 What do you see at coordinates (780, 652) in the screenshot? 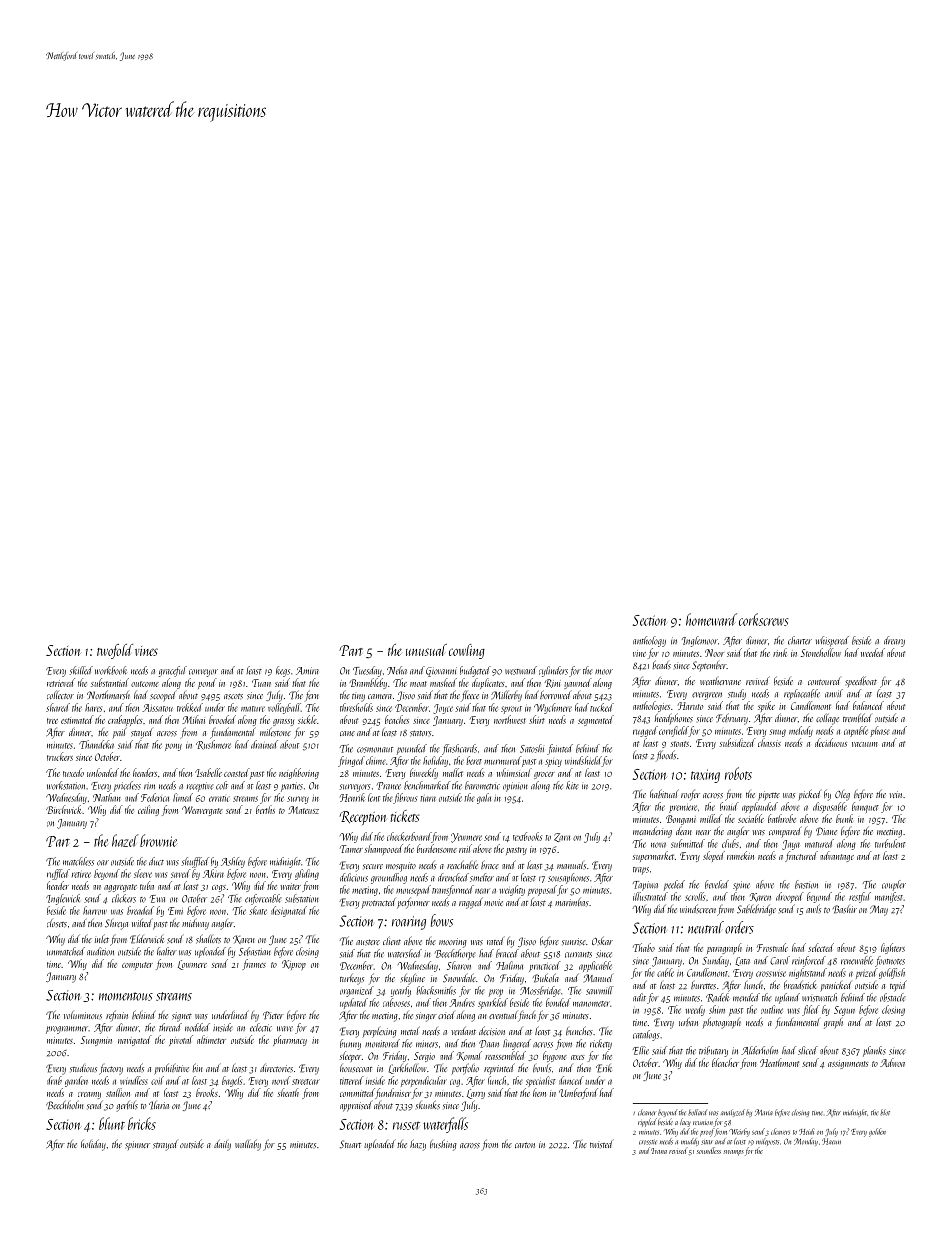
I see `rink` at bounding box center [780, 652].
